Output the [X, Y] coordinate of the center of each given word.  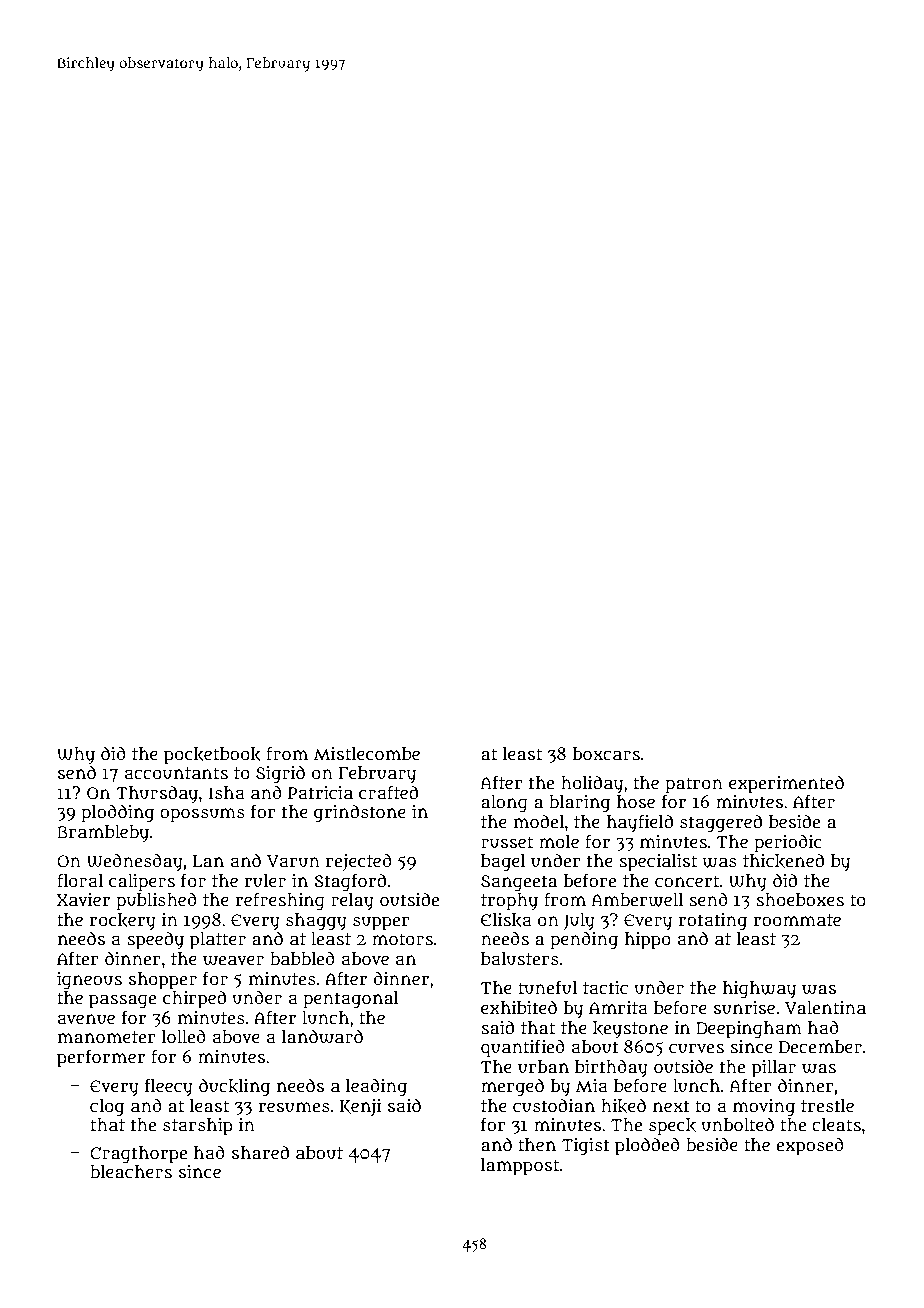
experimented [786, 784]
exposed [810, 1146]
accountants [176, 773]
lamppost [520, 1167]
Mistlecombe [367, 754]
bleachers [131, 1172]
